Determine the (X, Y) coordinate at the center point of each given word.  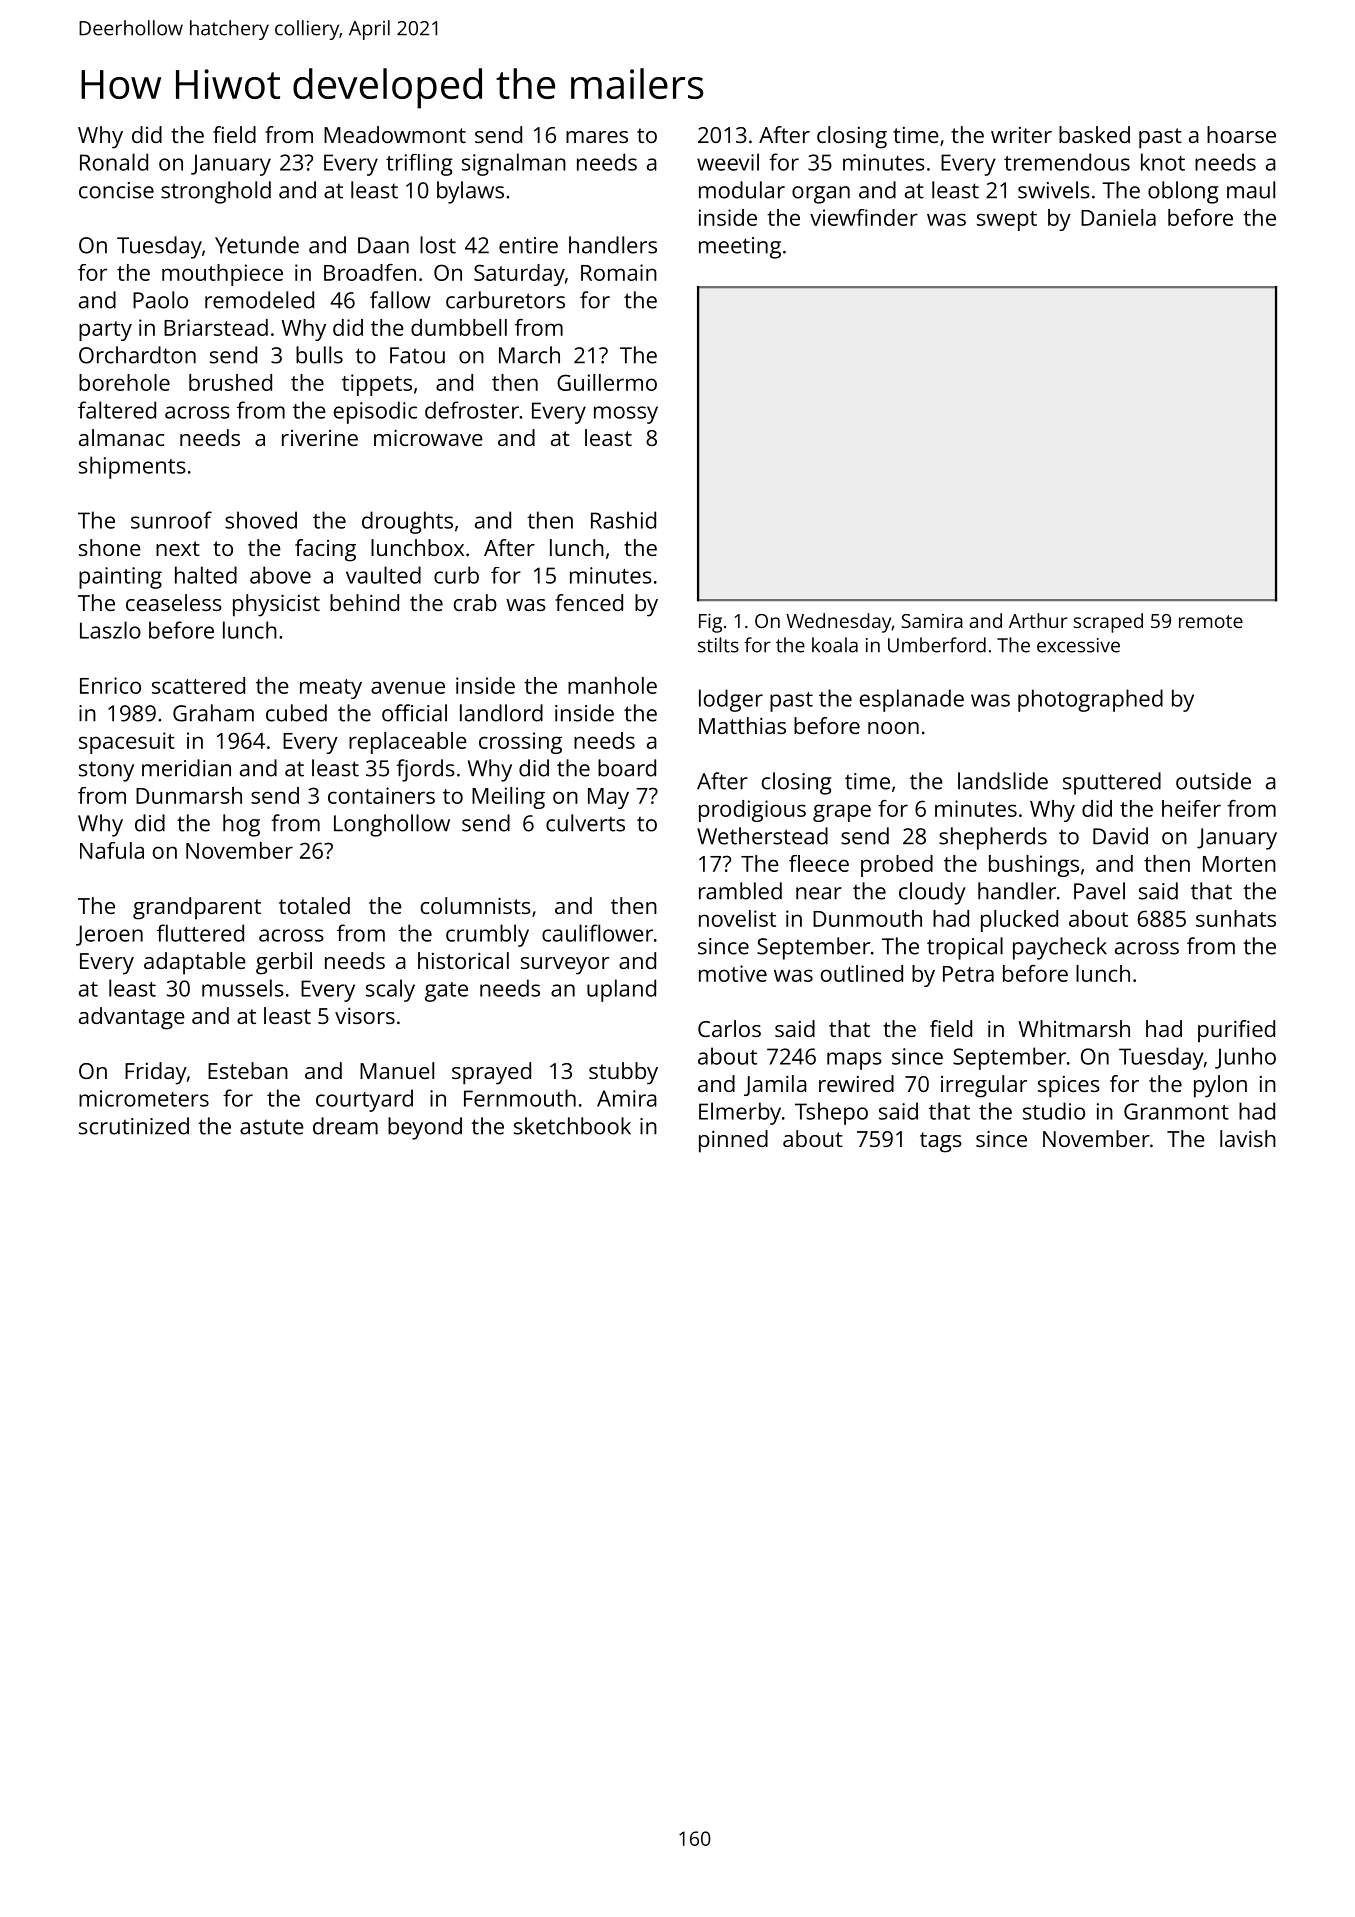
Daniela (1118, 217)
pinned (733, 1141)
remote (1211, 621)
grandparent (197, 908)
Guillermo (607, 382)
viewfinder (864, 217)
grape (842, 813)
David (1120, 836)
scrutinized (134, 1126)
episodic (375, 412)
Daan (383, 245)
